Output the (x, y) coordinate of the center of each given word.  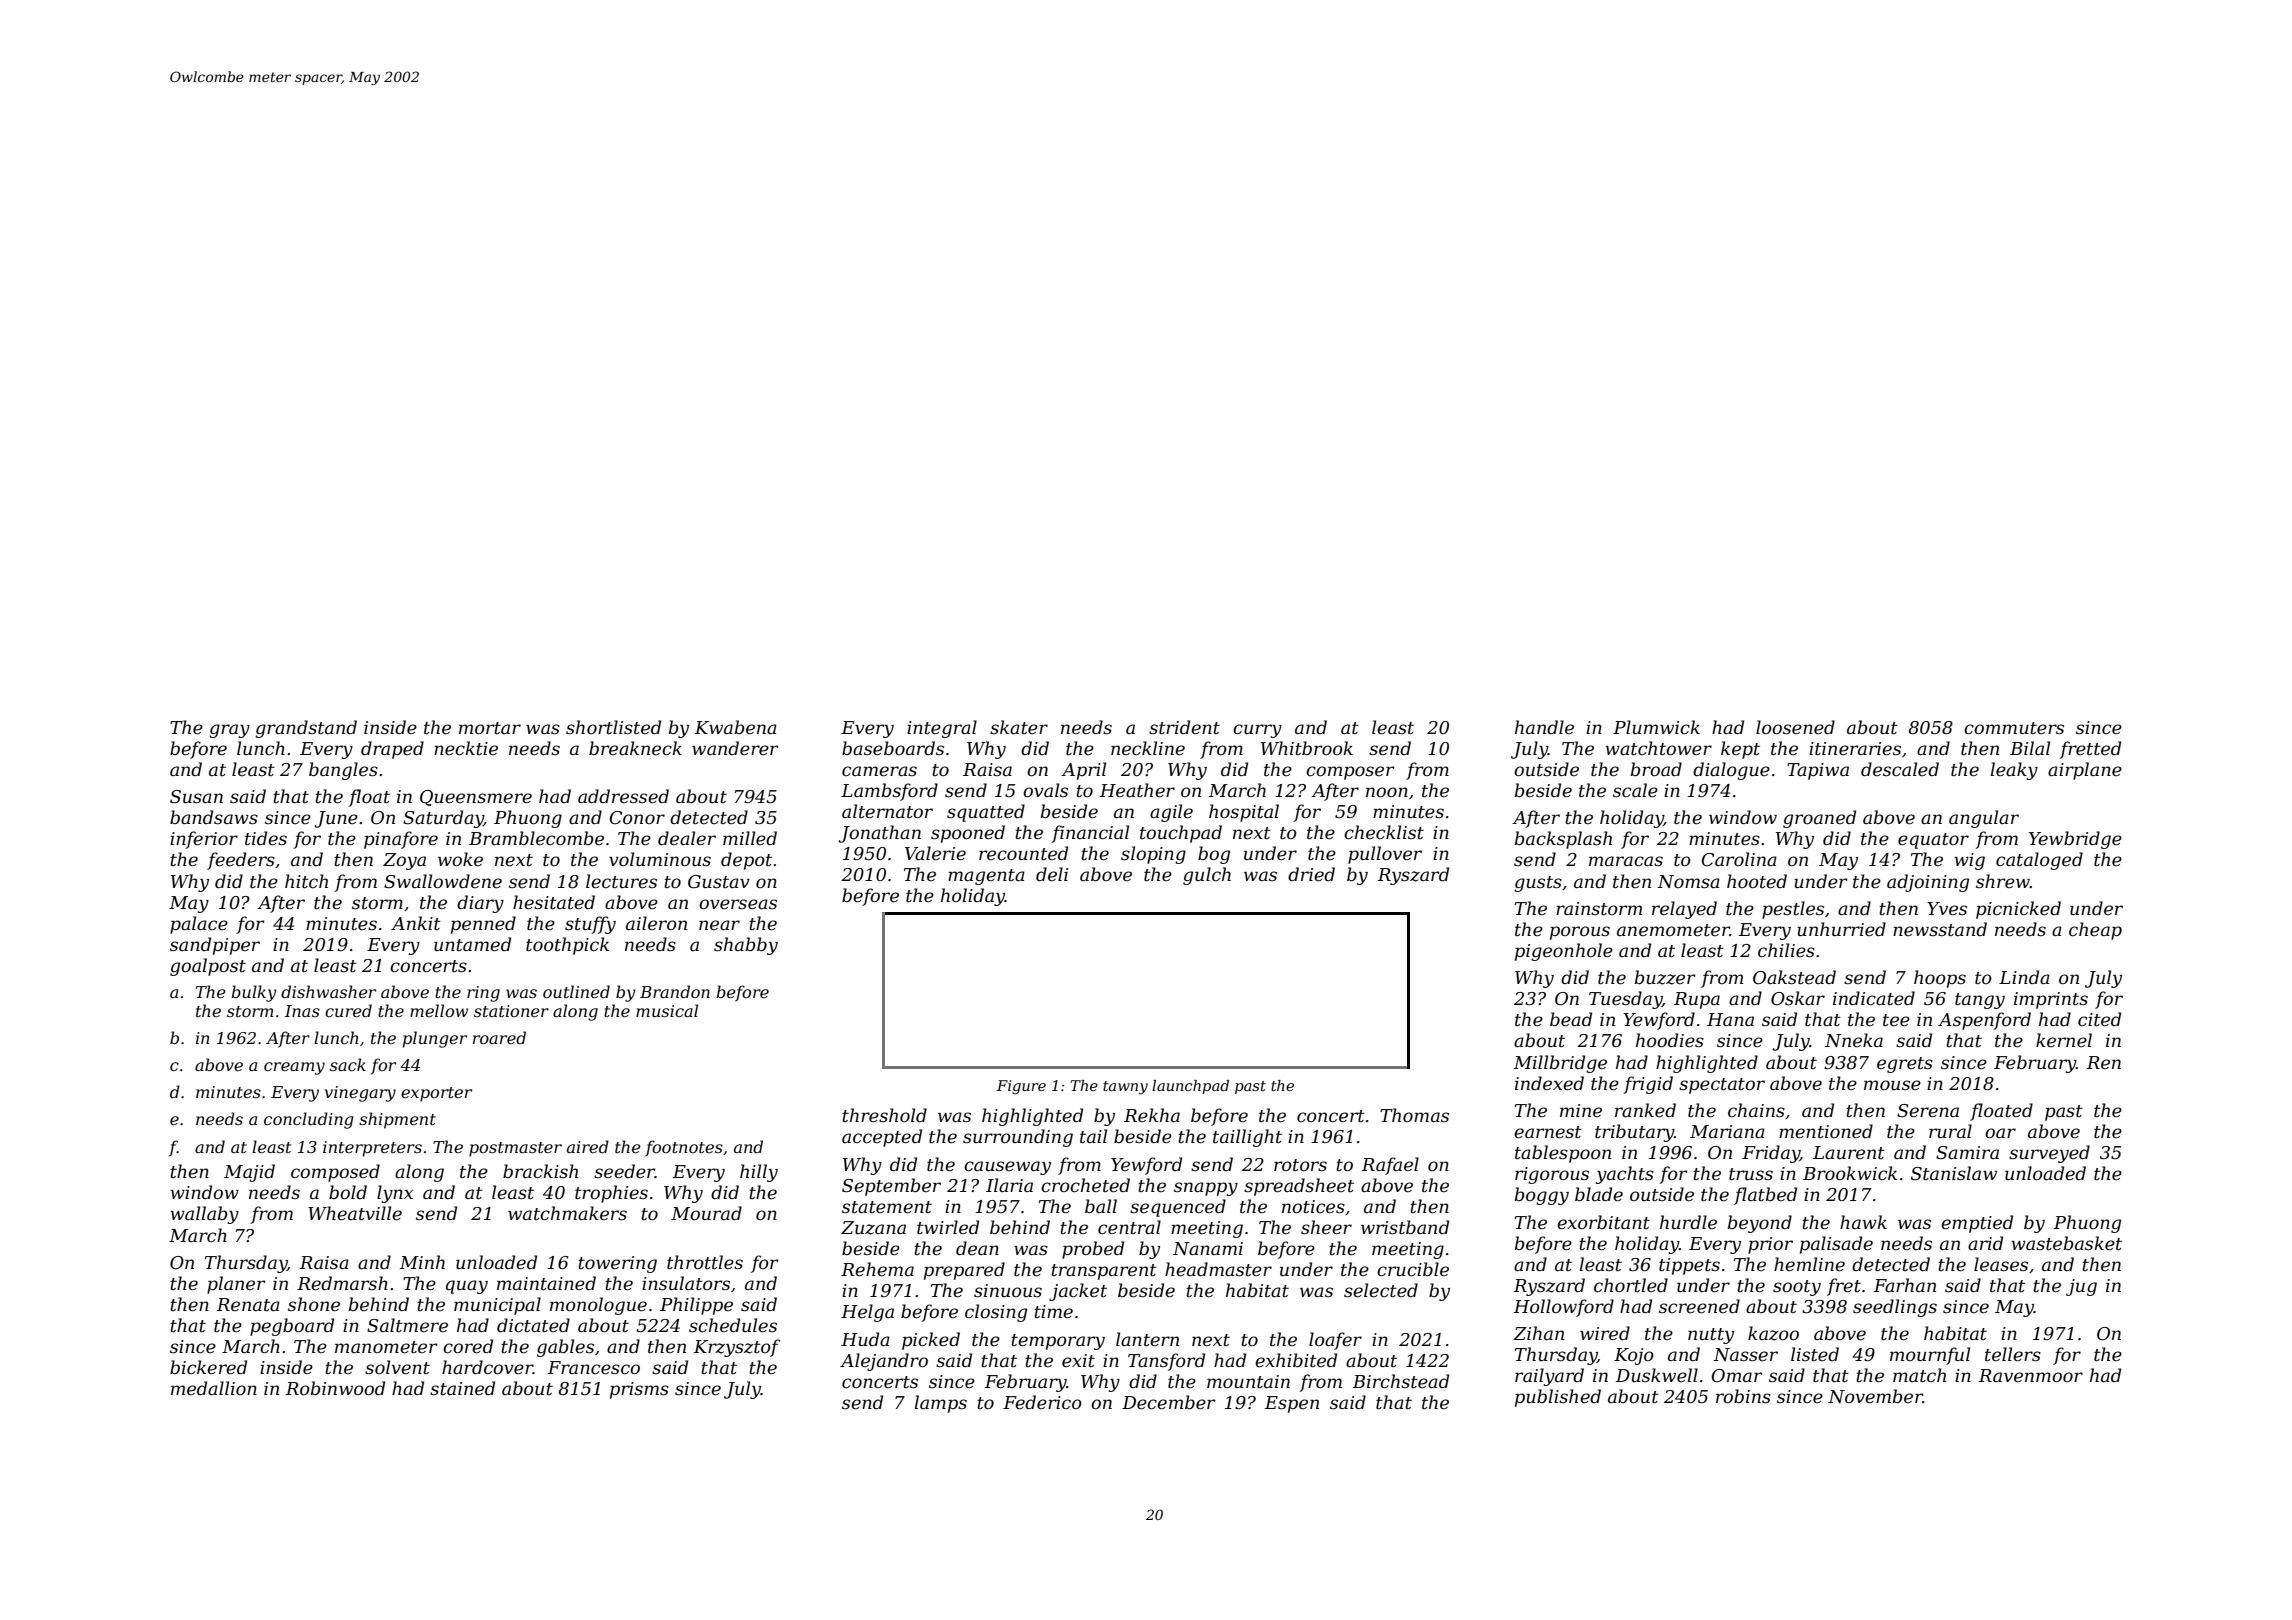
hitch (306, 881)
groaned (1819, 819)
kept (1740, 750)
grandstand (306, 729)
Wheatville (355, 1213)
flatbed (1765, 1196)
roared (499, 1037)
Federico (1042, 1402)
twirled (948, 1227)
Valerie (935, 853)
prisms (639, 1390)
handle (1544, 727)
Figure (1021, 1087)
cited (2099, 1019)
